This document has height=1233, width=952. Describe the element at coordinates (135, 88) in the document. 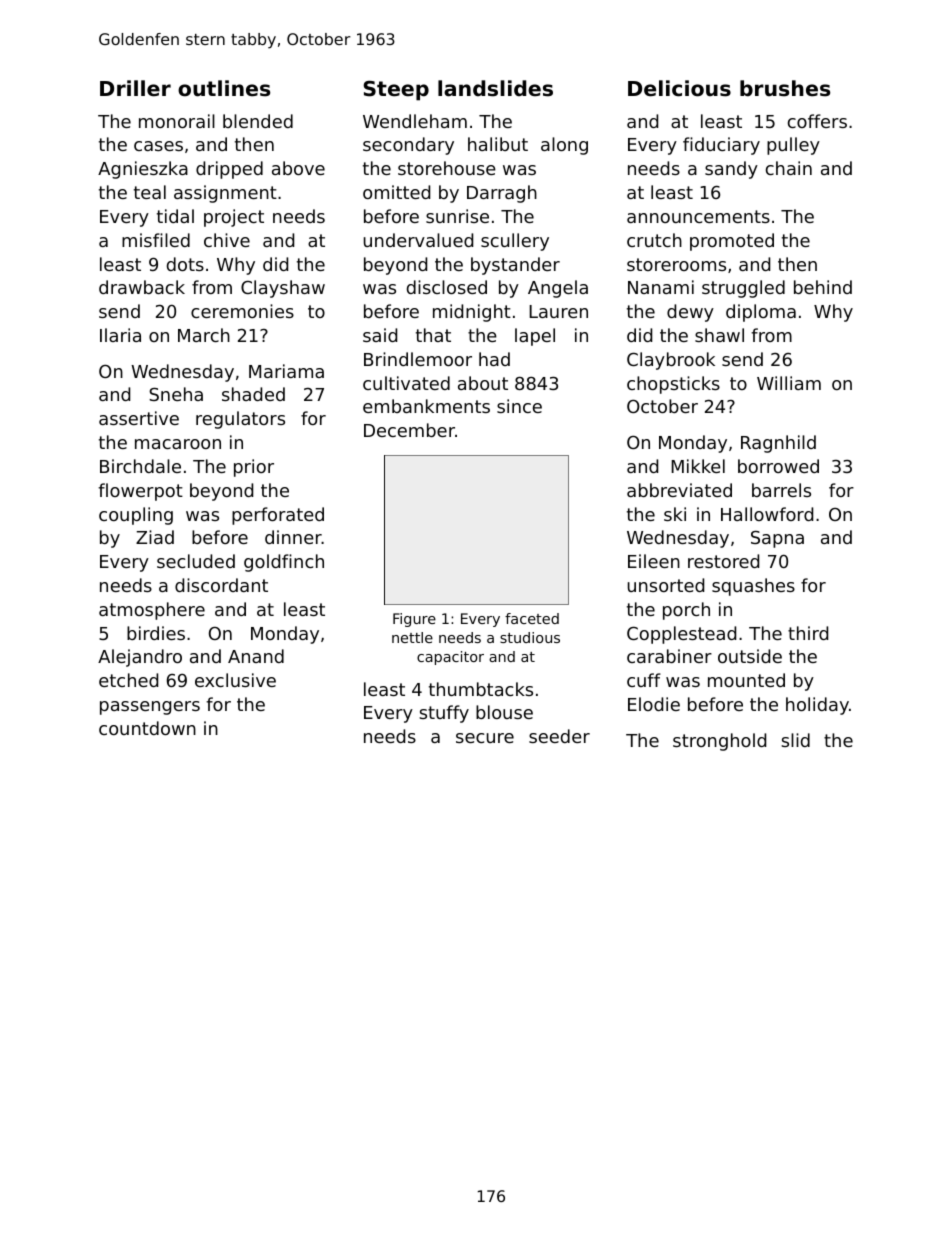

I see `Driller` at that location.
